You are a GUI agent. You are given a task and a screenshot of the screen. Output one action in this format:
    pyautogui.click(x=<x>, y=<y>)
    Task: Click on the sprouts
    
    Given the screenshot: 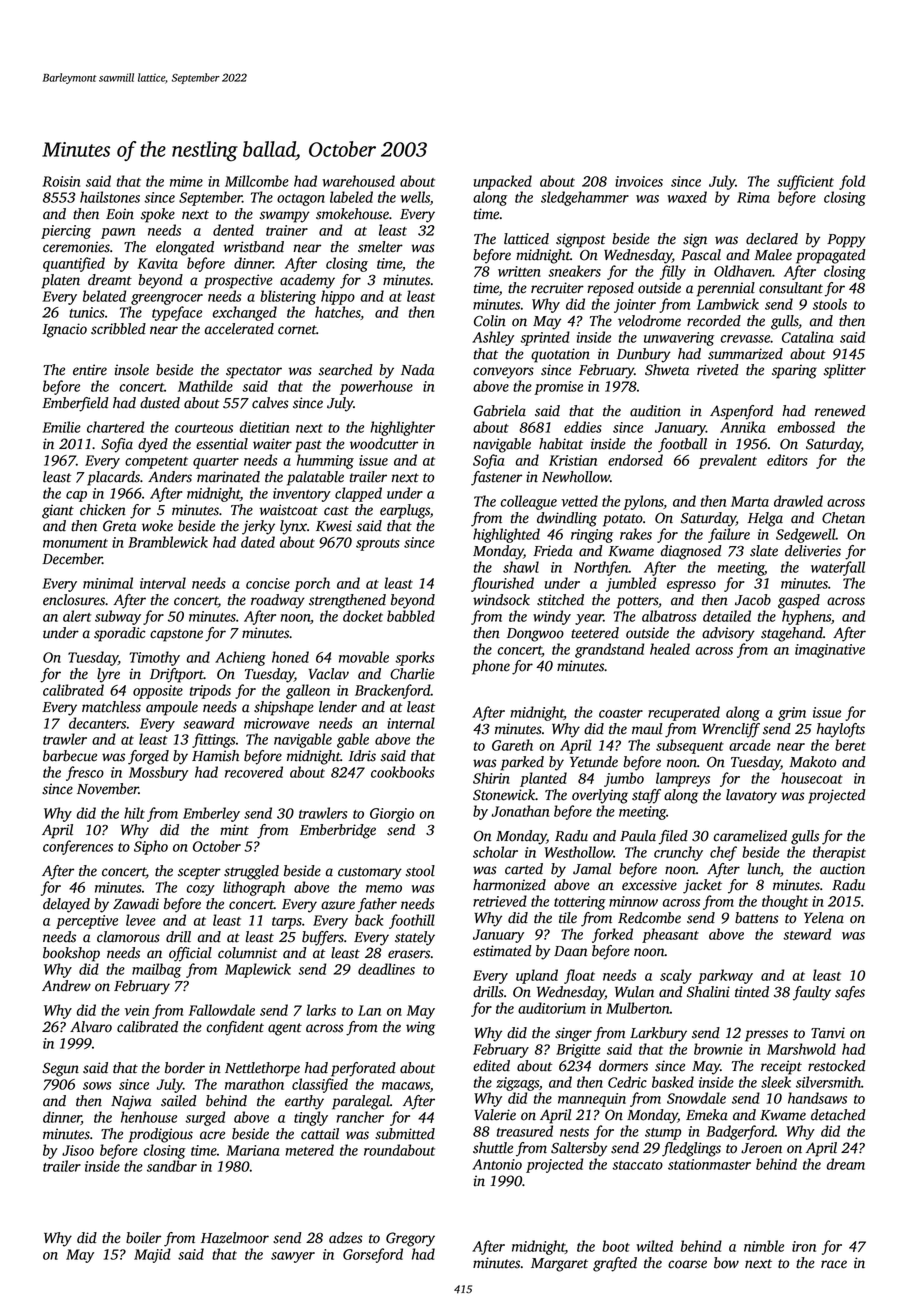 What is the action you would take?
    pyautogui.click(x=378, y=545)
